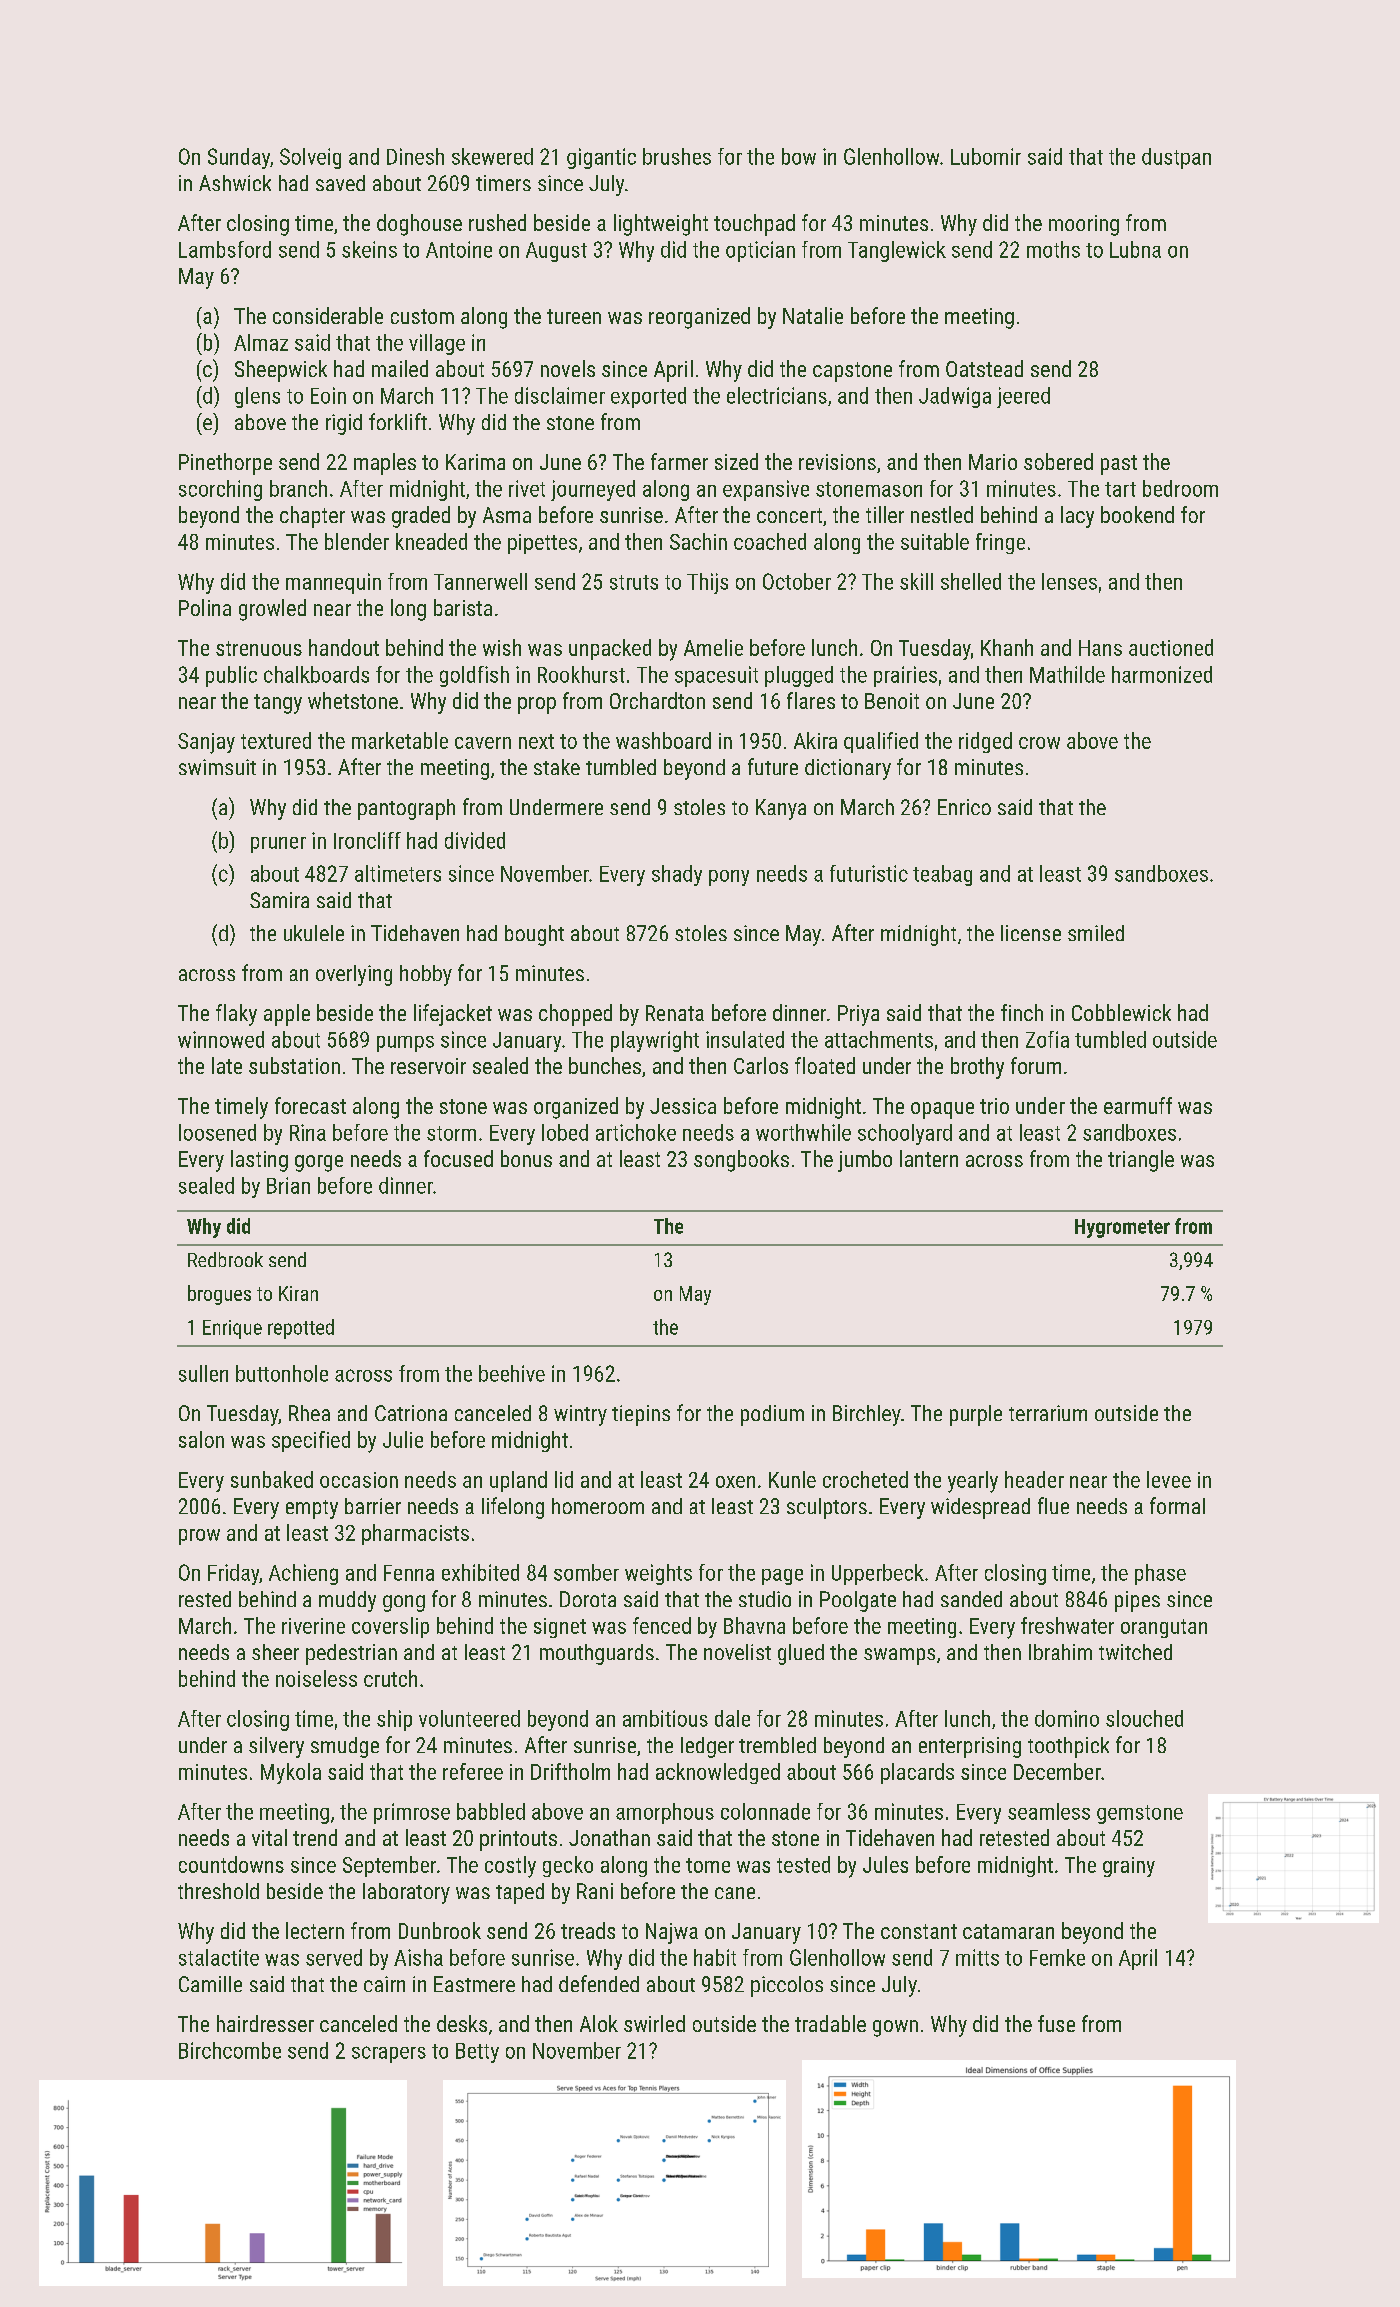 Image resolution: width=1400 pixels, height=2307 pixels. Describe the element at coordinates (477, 2053) in the image. I see `Betty` at that location.
